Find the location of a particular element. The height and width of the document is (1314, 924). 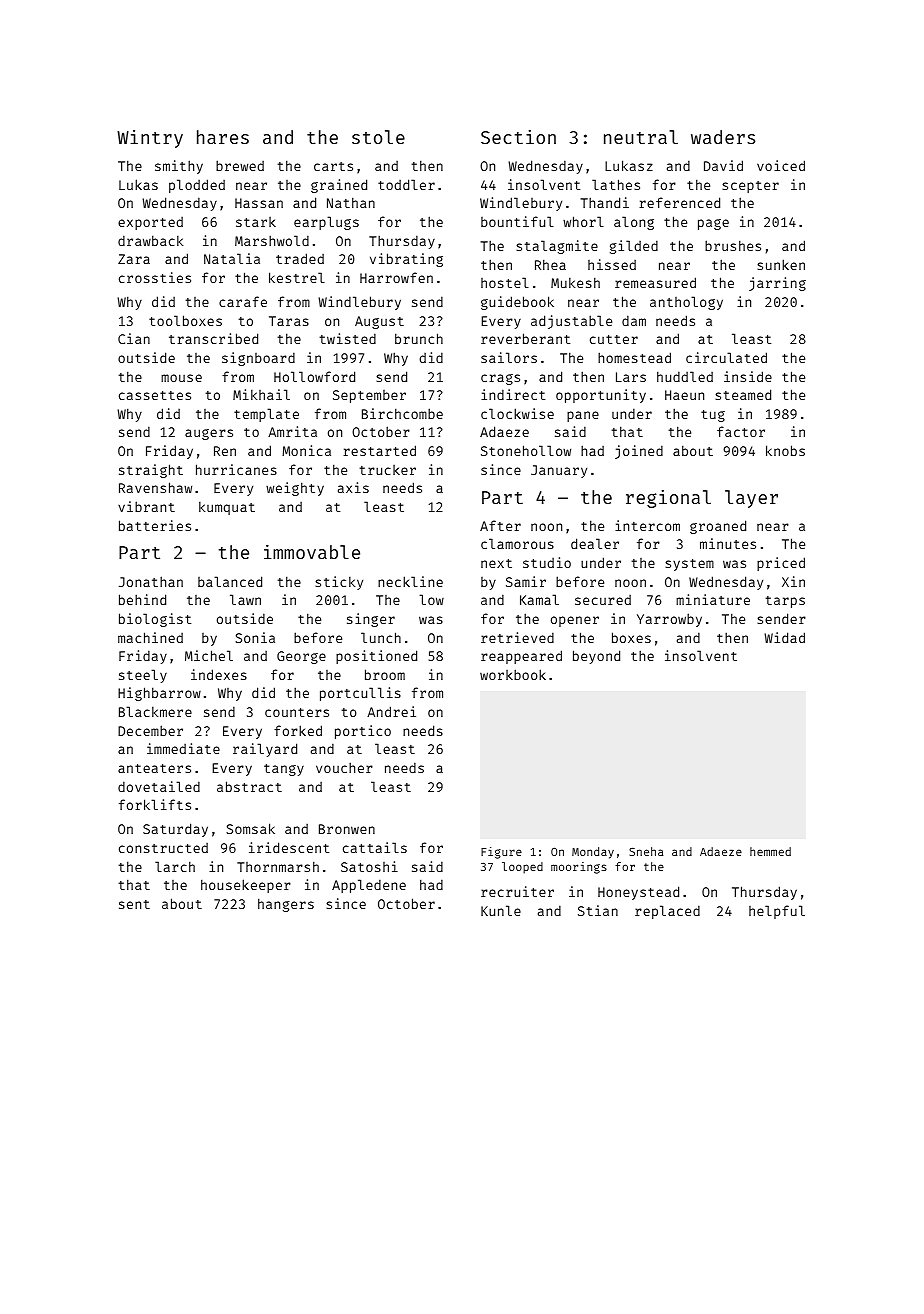

waders is located at coordinates (723, 137).
